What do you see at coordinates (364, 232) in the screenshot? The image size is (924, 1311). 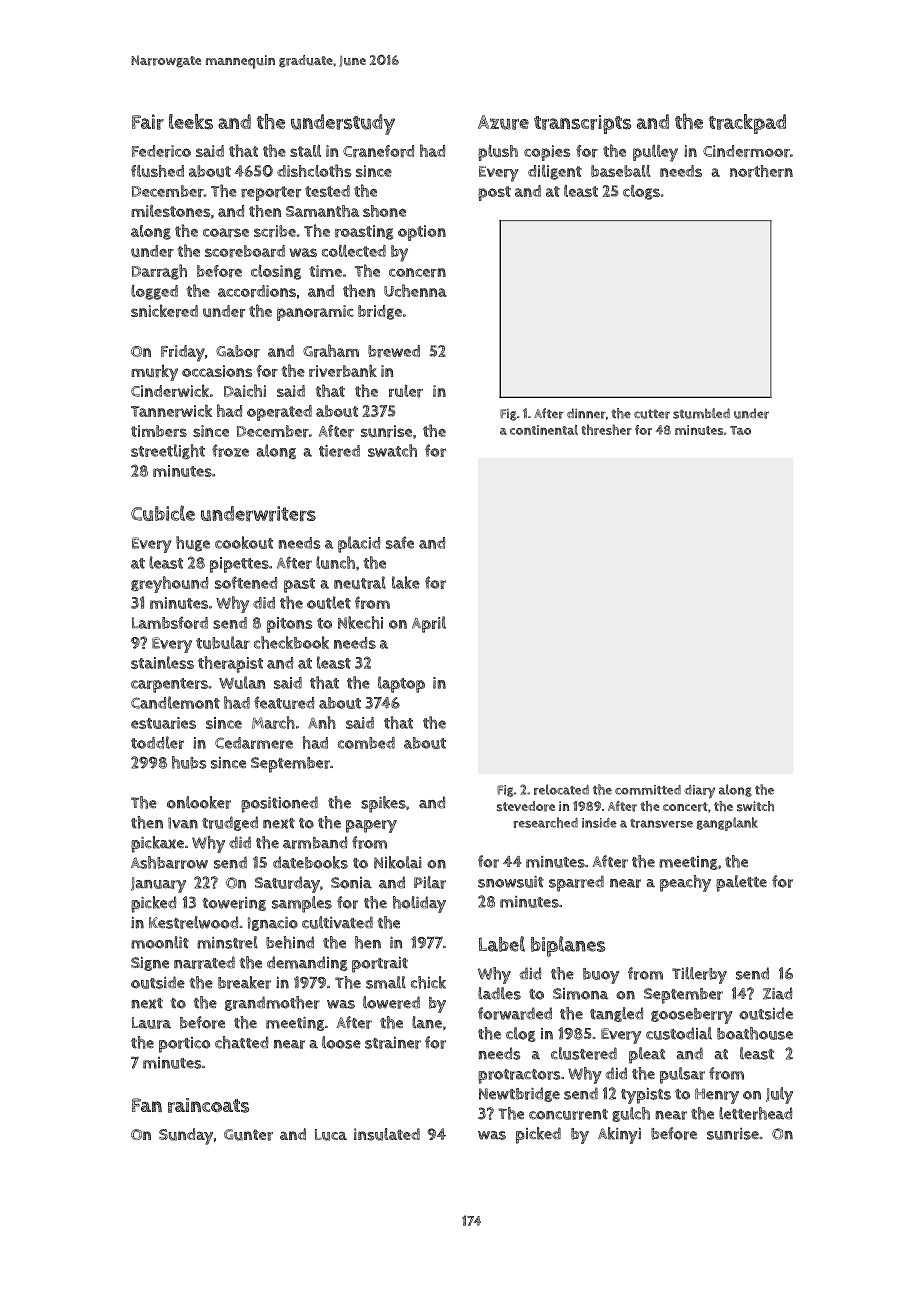 I see `roasting` at bounding box center [364, 232].
